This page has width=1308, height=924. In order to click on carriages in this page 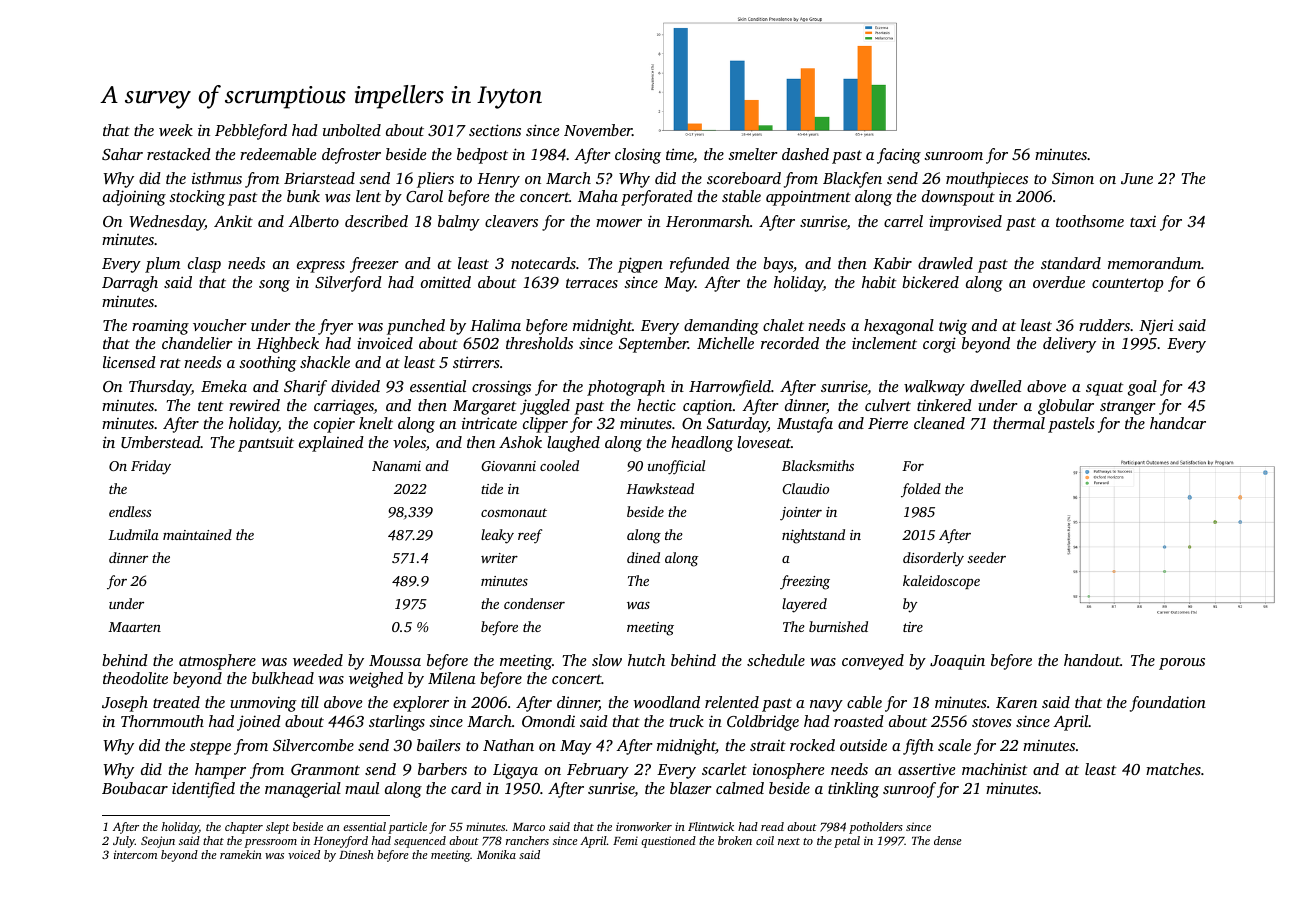, I will do `click(344, 407)`.
